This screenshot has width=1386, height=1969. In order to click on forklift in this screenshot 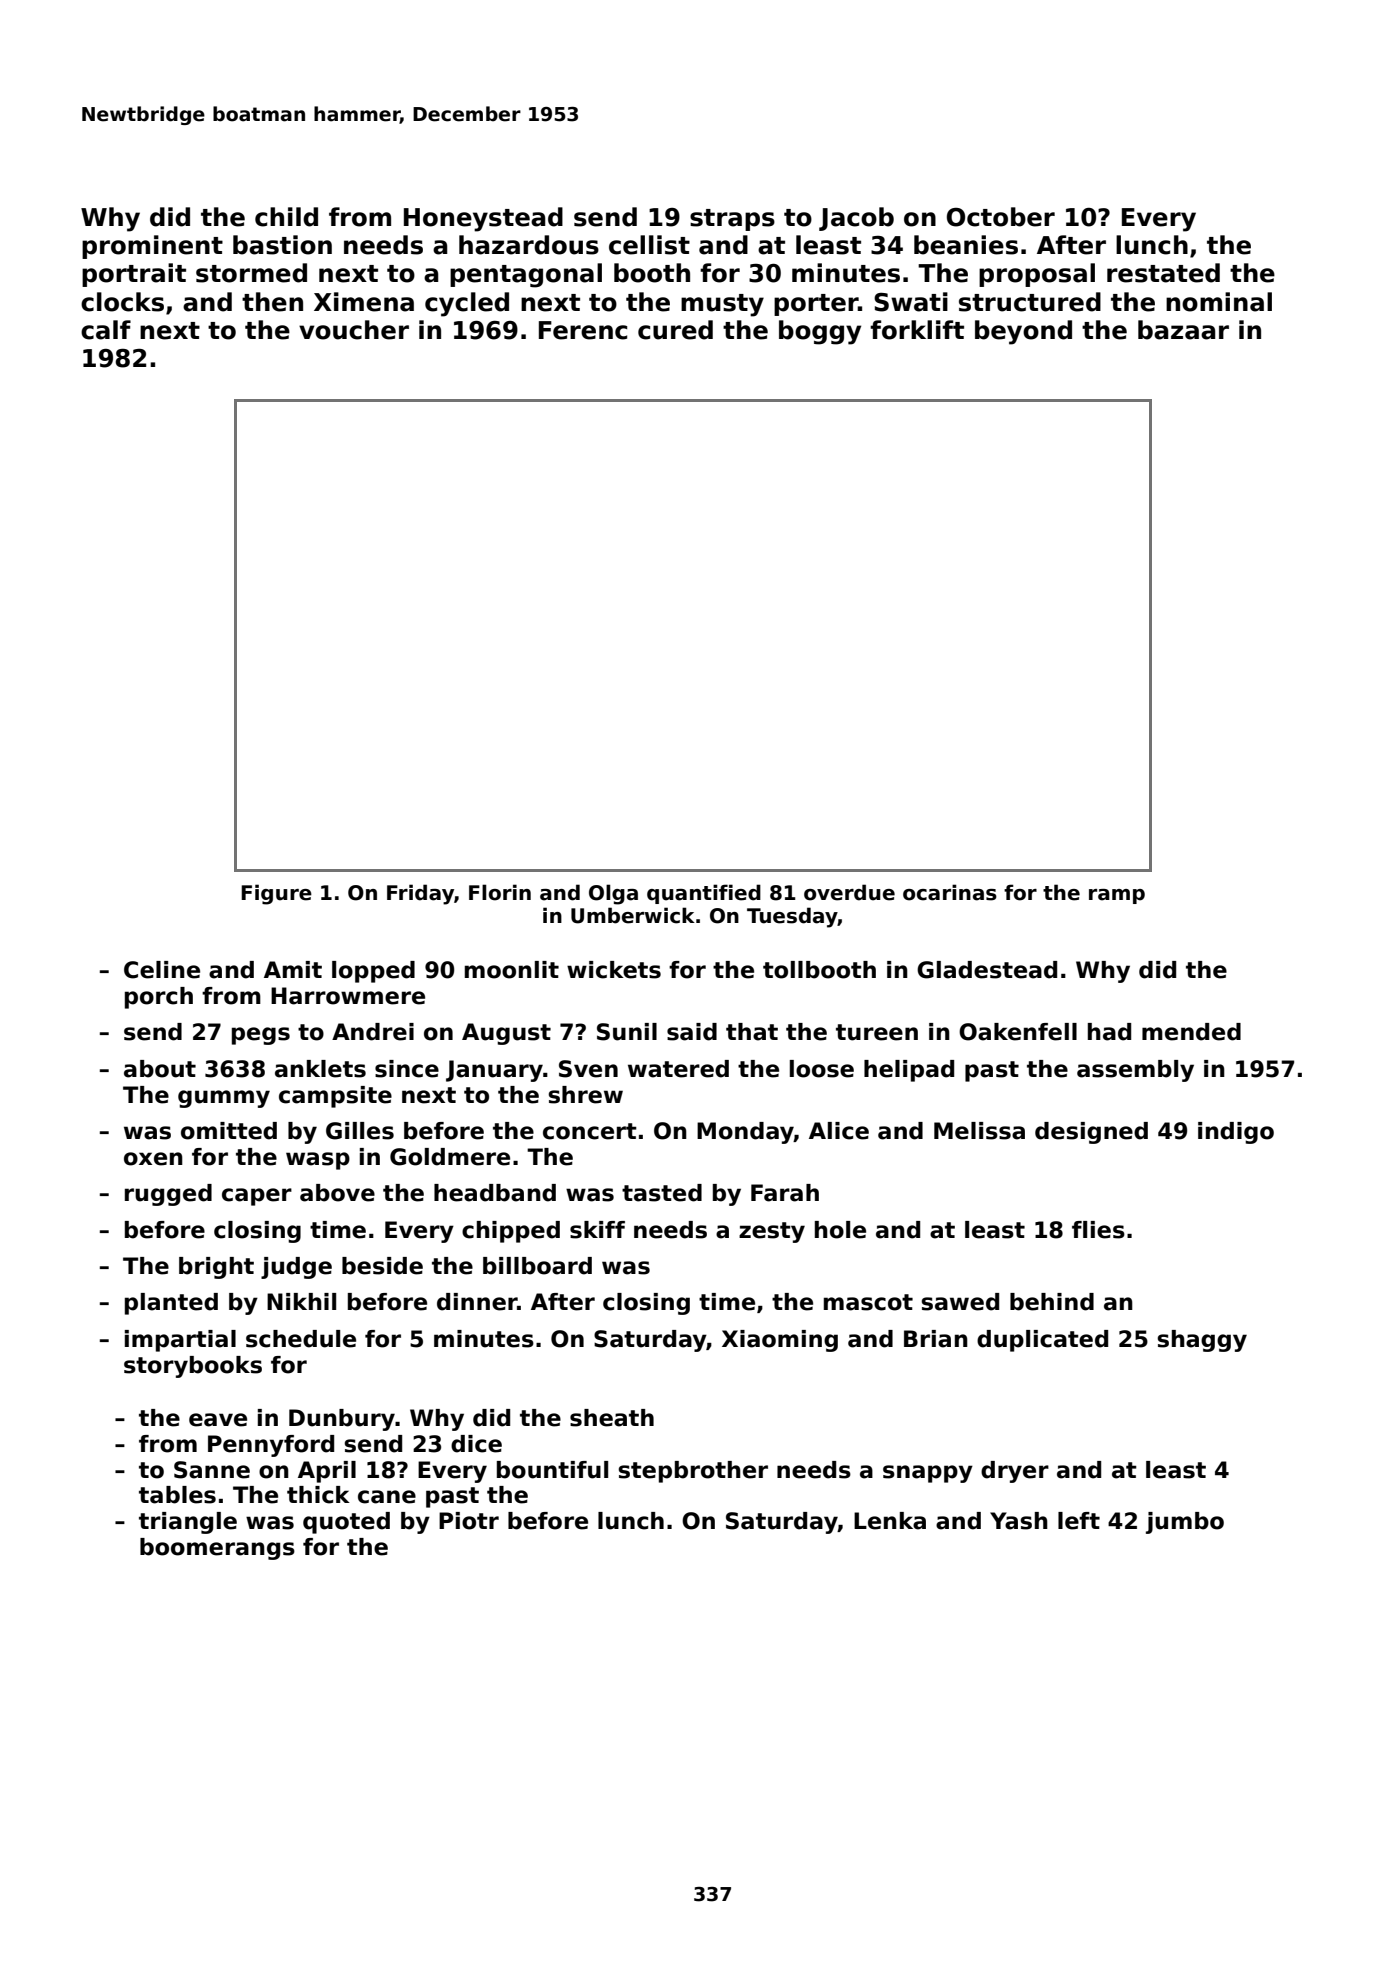, I will do `click(917, 330)`.
